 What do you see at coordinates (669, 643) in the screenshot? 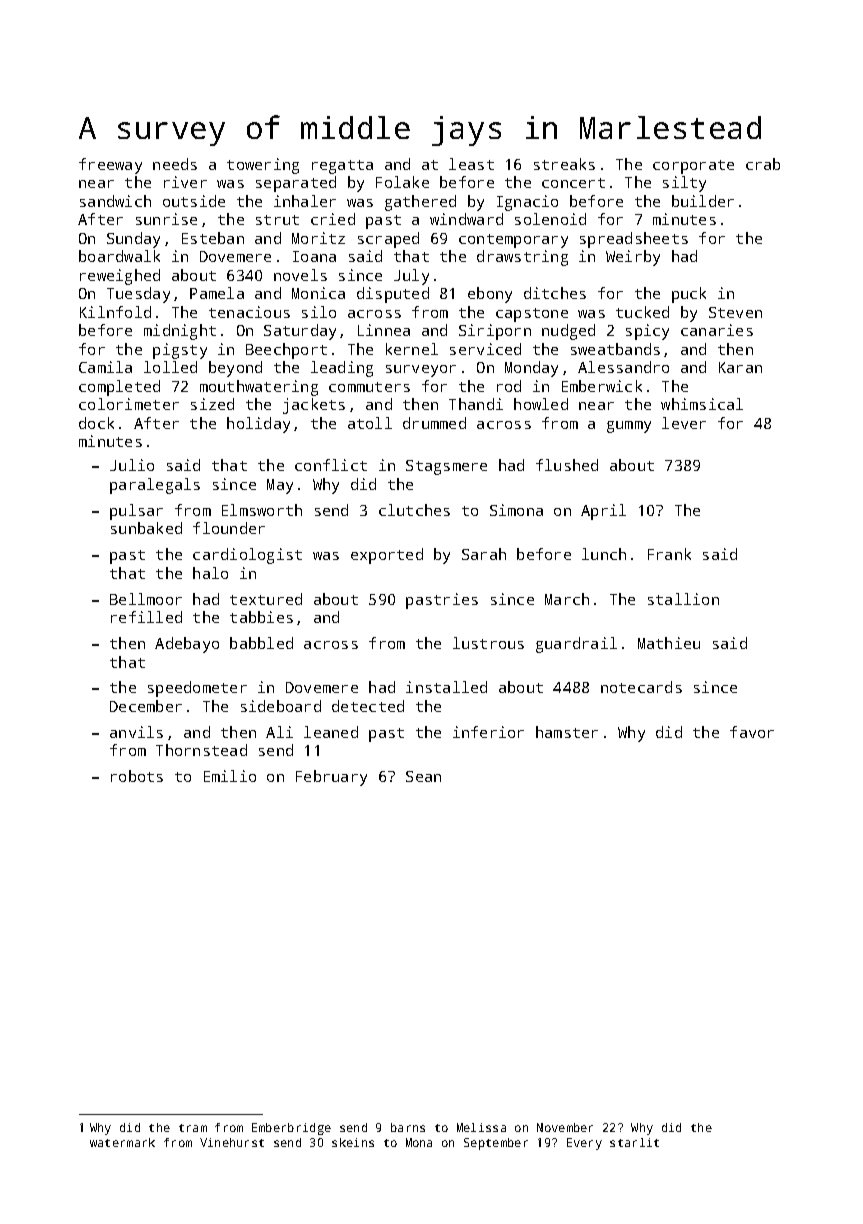
I see `Mathieu` at bounding box center [669, 643].
